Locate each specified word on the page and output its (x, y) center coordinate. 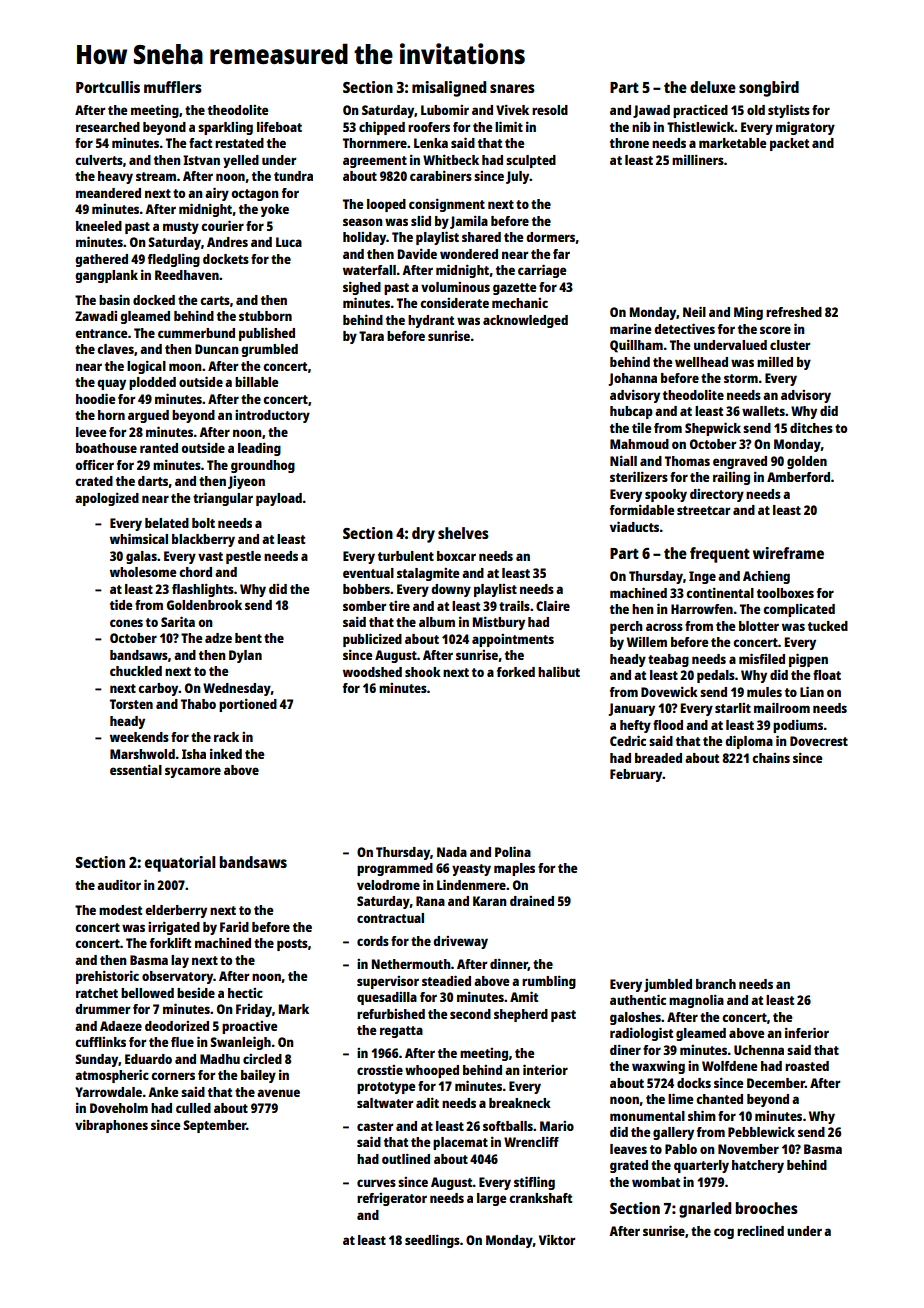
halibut (559, 671)
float (827, 675)
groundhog (263, 466)
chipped (382, 128)
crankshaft (540, 1198)
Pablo (681, 1149)
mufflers (173, 87)
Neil (694, 311)
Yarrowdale (108, 1092)
